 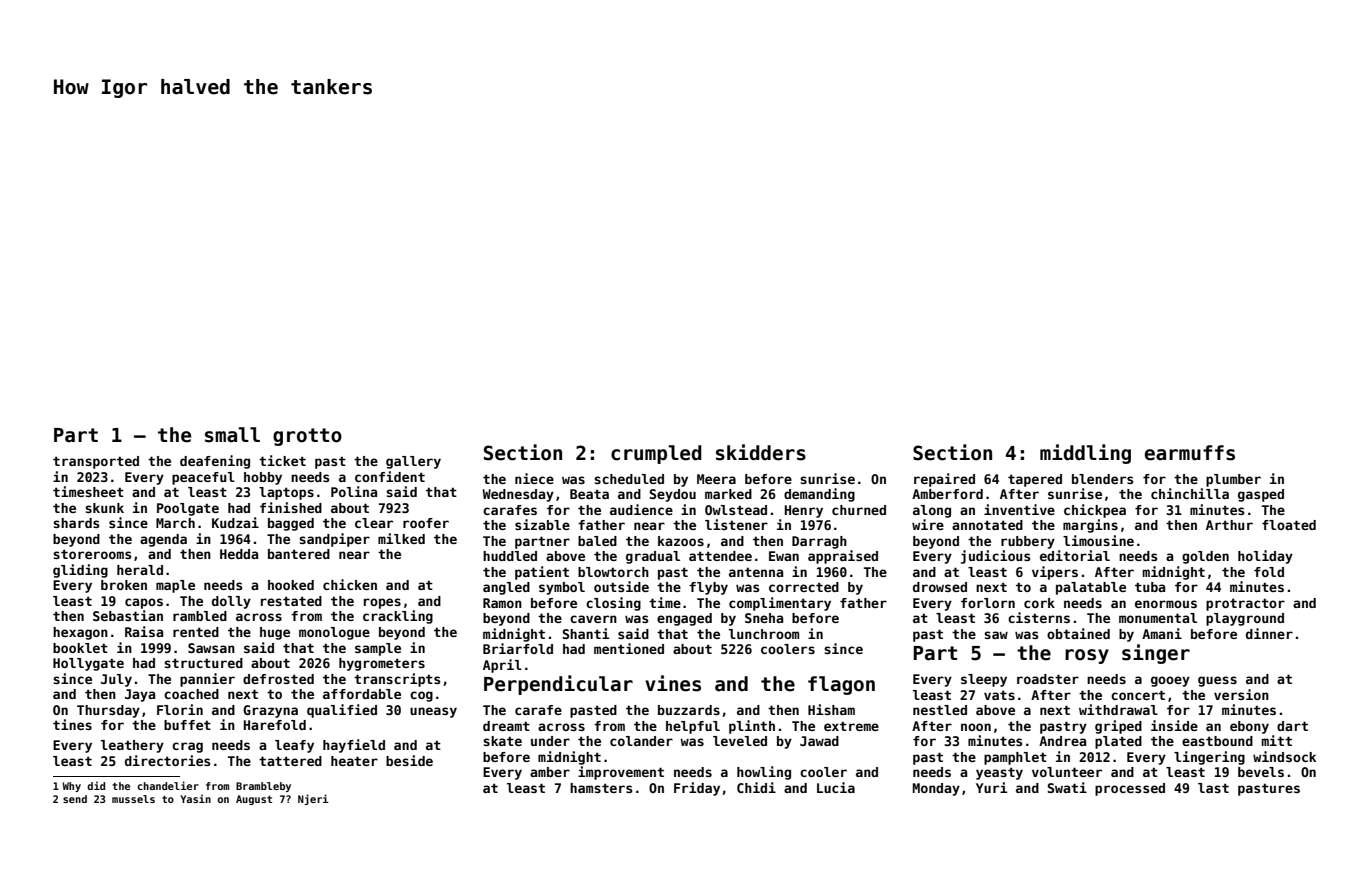 What do you see at coordinates (96, 462) in the page?
I see `transported` at bounding box center [96, 462].
